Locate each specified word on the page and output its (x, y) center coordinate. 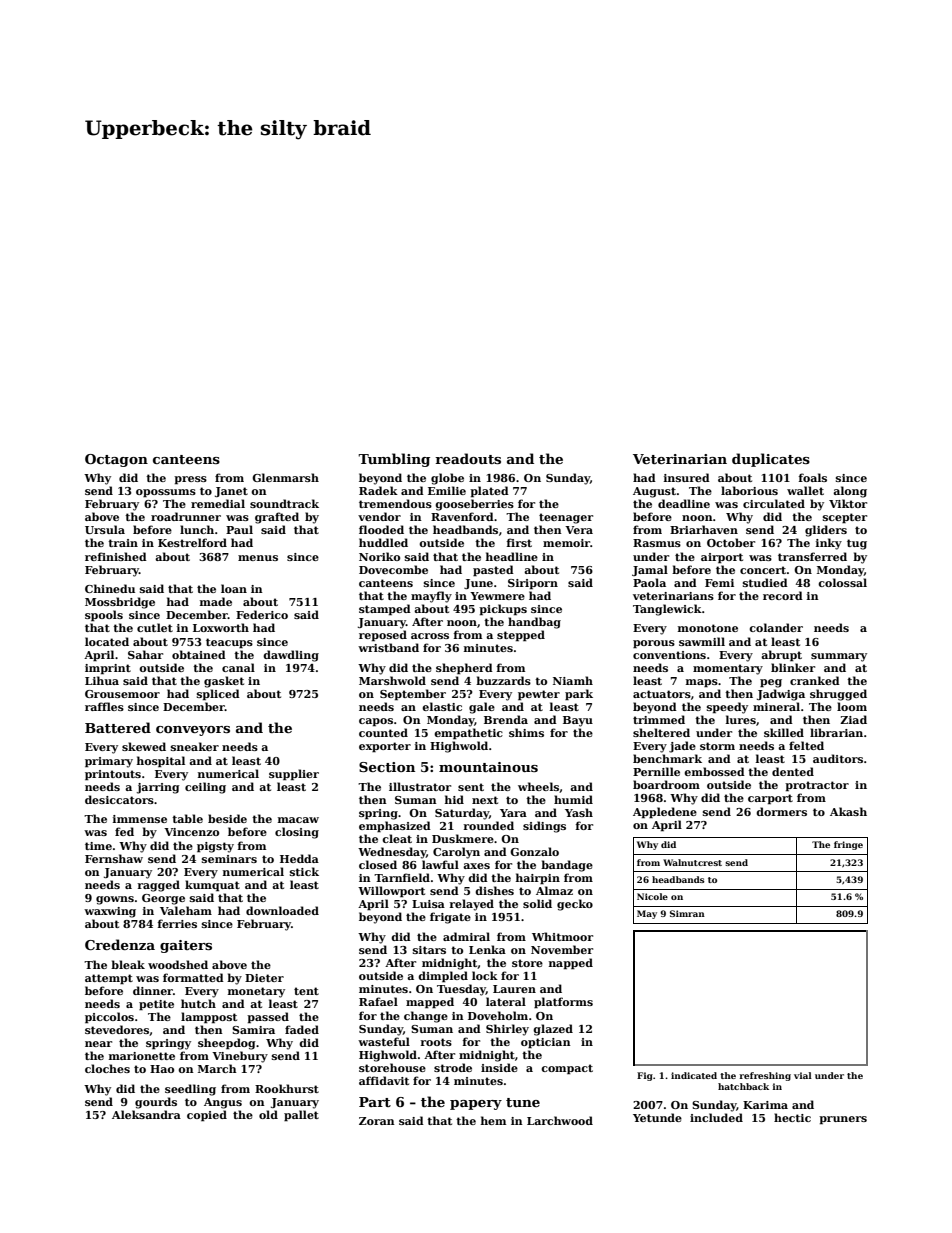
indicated (694, 1075)
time (98, 846)
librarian (836, 732)
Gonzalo (534, 851)
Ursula (105, 529)
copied (207, 1116)
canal (238, 667)
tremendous (395, 503)
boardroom (666, 784)
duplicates (771, 460)
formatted (193, 977)
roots (436, 1042)
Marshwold (392, 680)
